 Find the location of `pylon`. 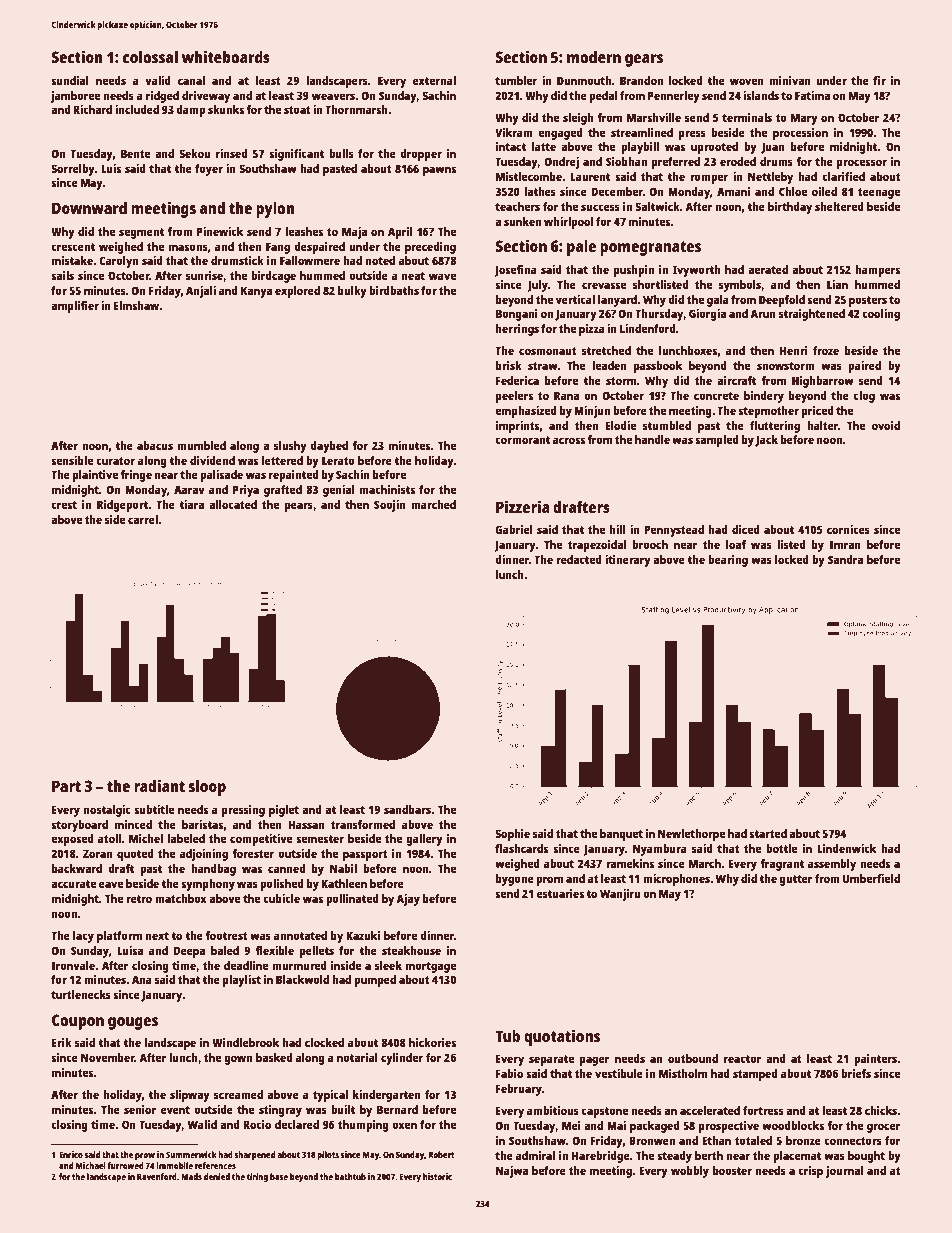

pylon is located at coordinates (275, 210).
